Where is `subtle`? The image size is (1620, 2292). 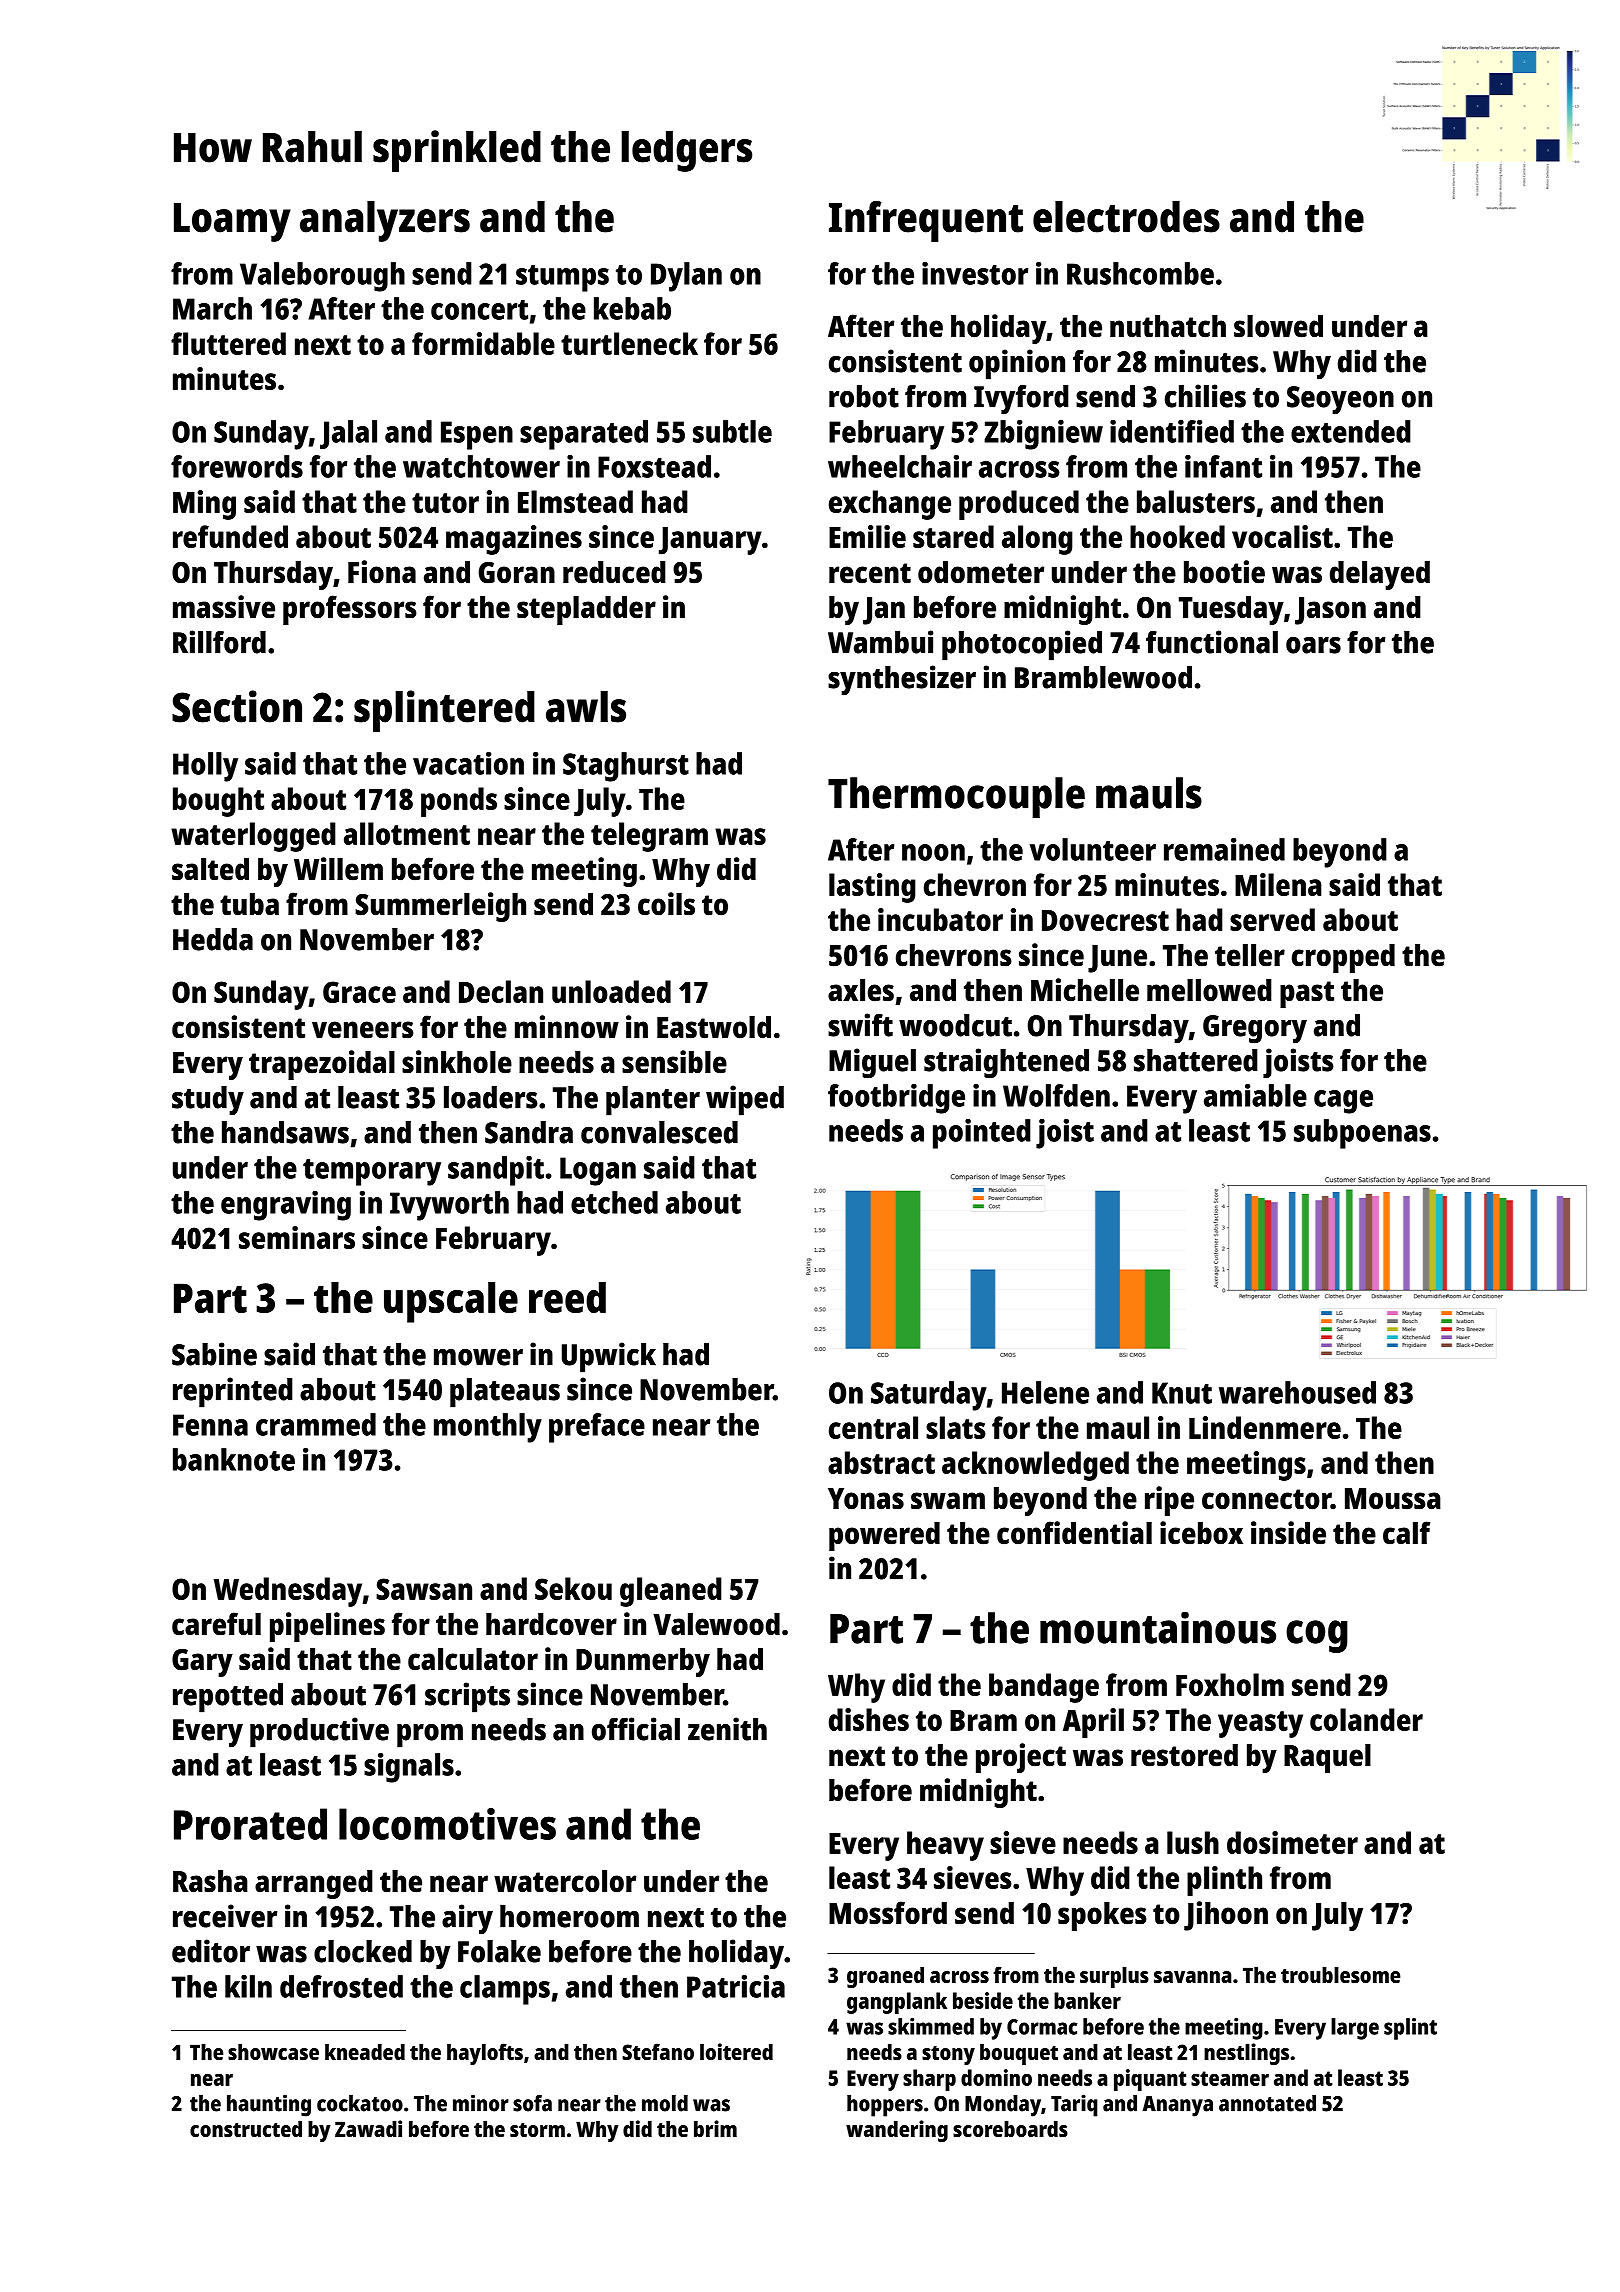 subtle is located at coordinates (732, 431).
